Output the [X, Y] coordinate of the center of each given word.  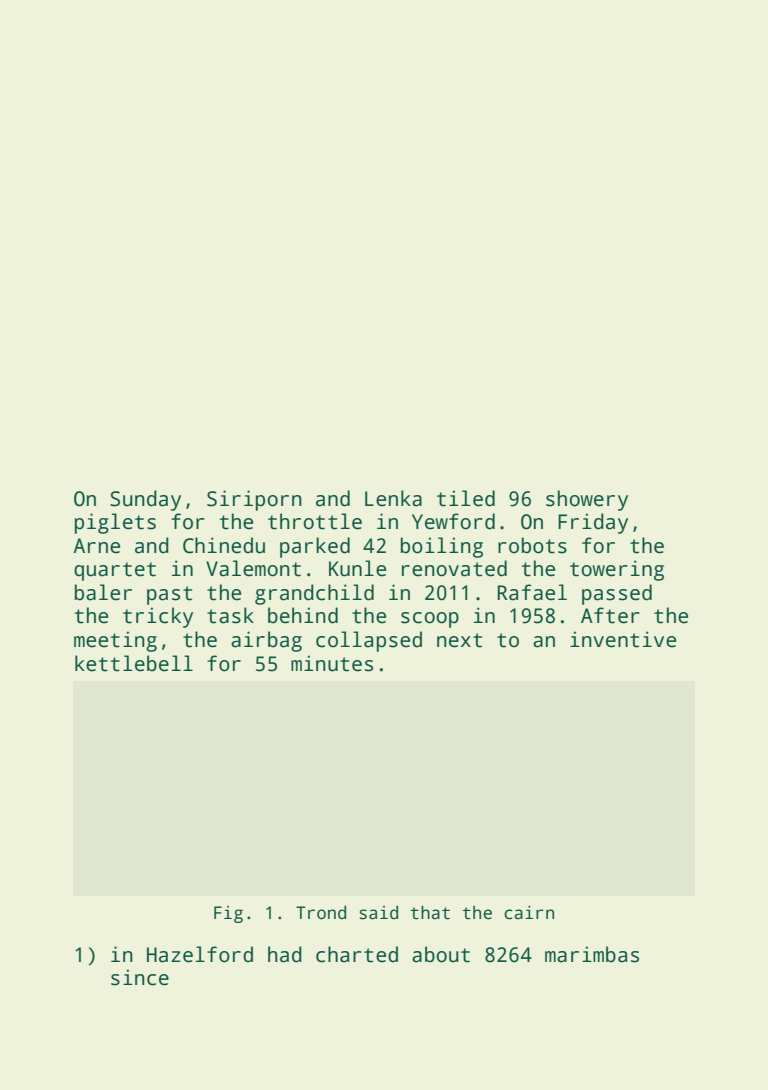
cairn [529, 913]
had [285, 954]
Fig [228, 914]
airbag [266, 641]
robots [532, 545]
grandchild [314, 594]
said [378, 912]
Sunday [145, 500]
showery [587, 500]
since [140, 977]
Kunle [357, 568]
